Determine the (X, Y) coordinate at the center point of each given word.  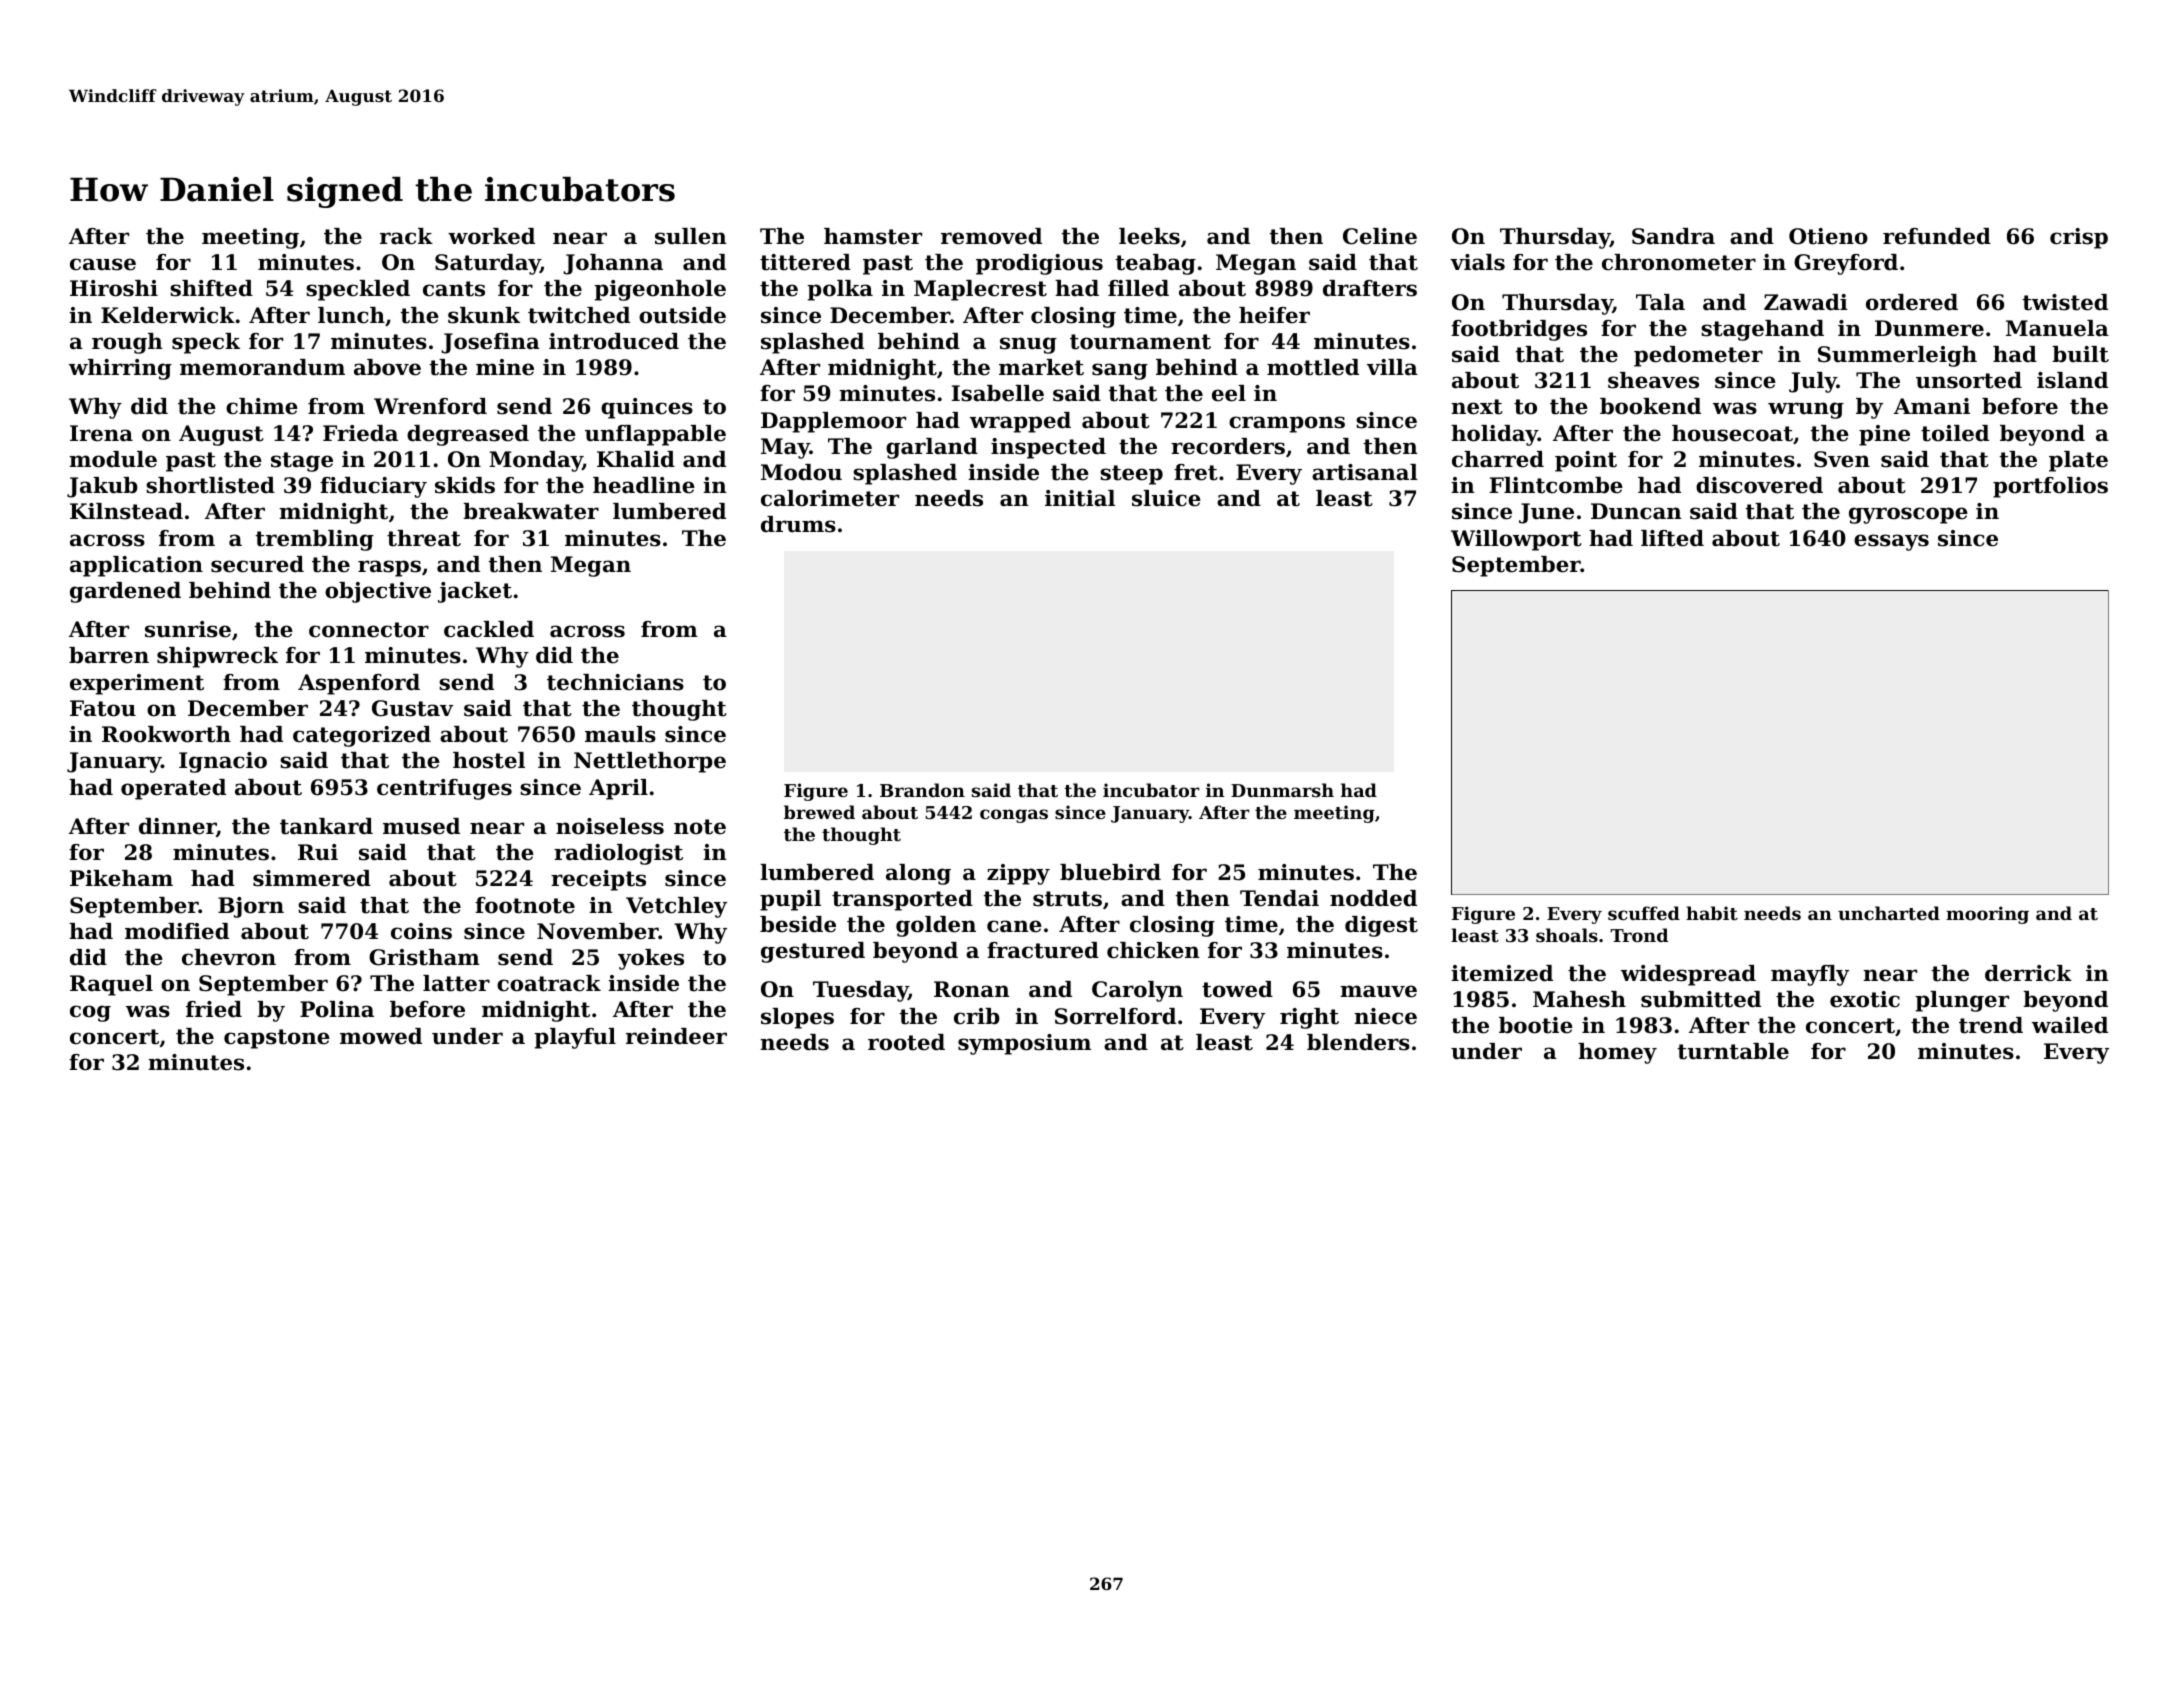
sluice (1166, 498)
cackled (489, 629)
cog (90, 1013)
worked (491, 236)
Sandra (1673, 236)
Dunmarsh (1282, 790)
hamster (873, 236)
